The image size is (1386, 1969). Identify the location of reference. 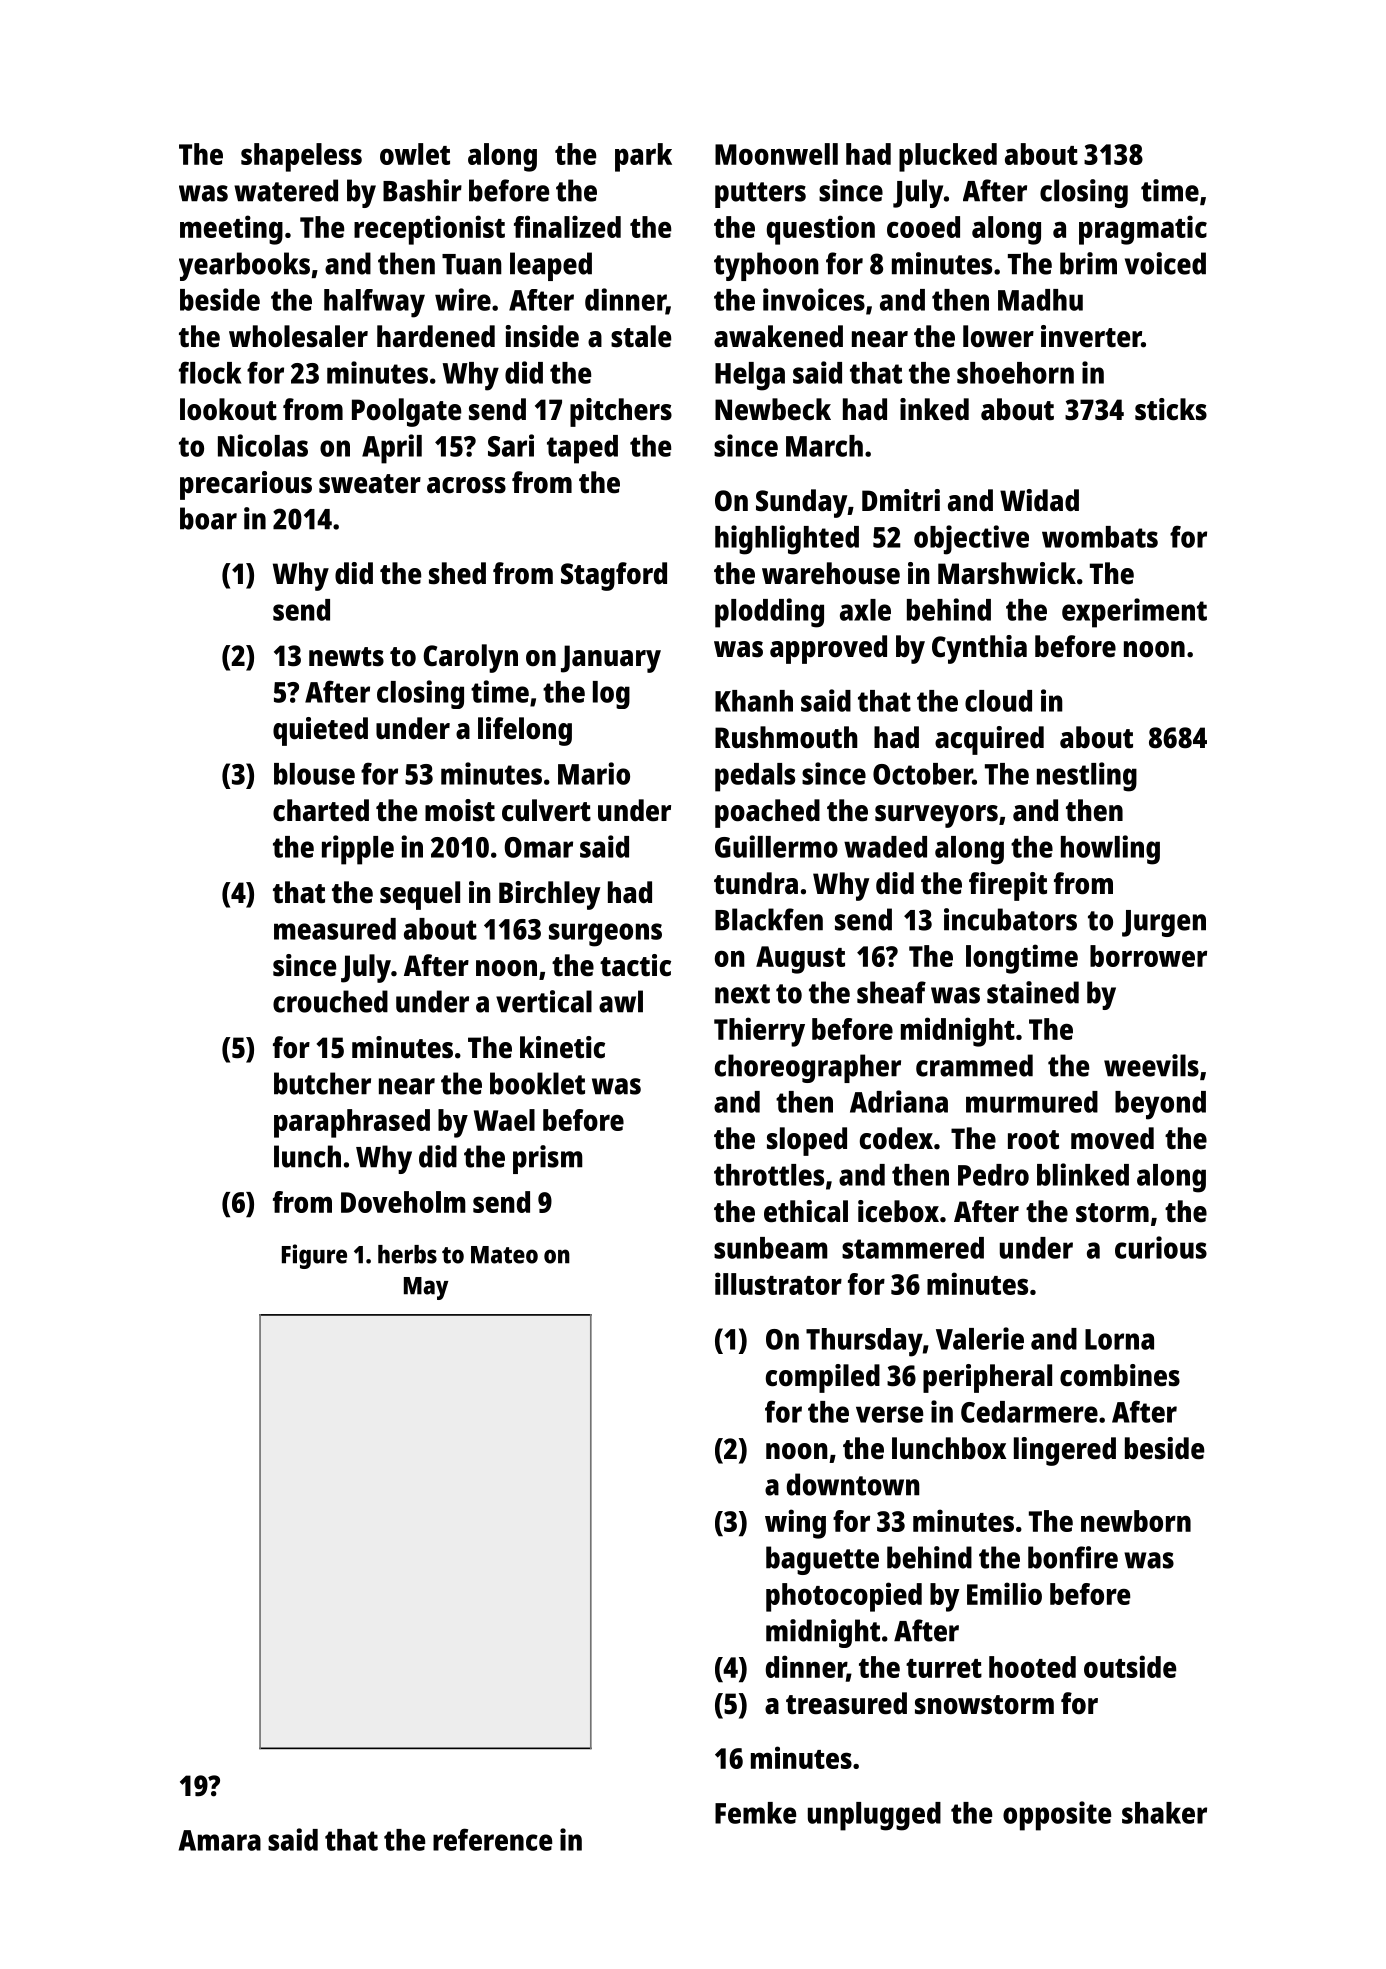
(492, 1839).
